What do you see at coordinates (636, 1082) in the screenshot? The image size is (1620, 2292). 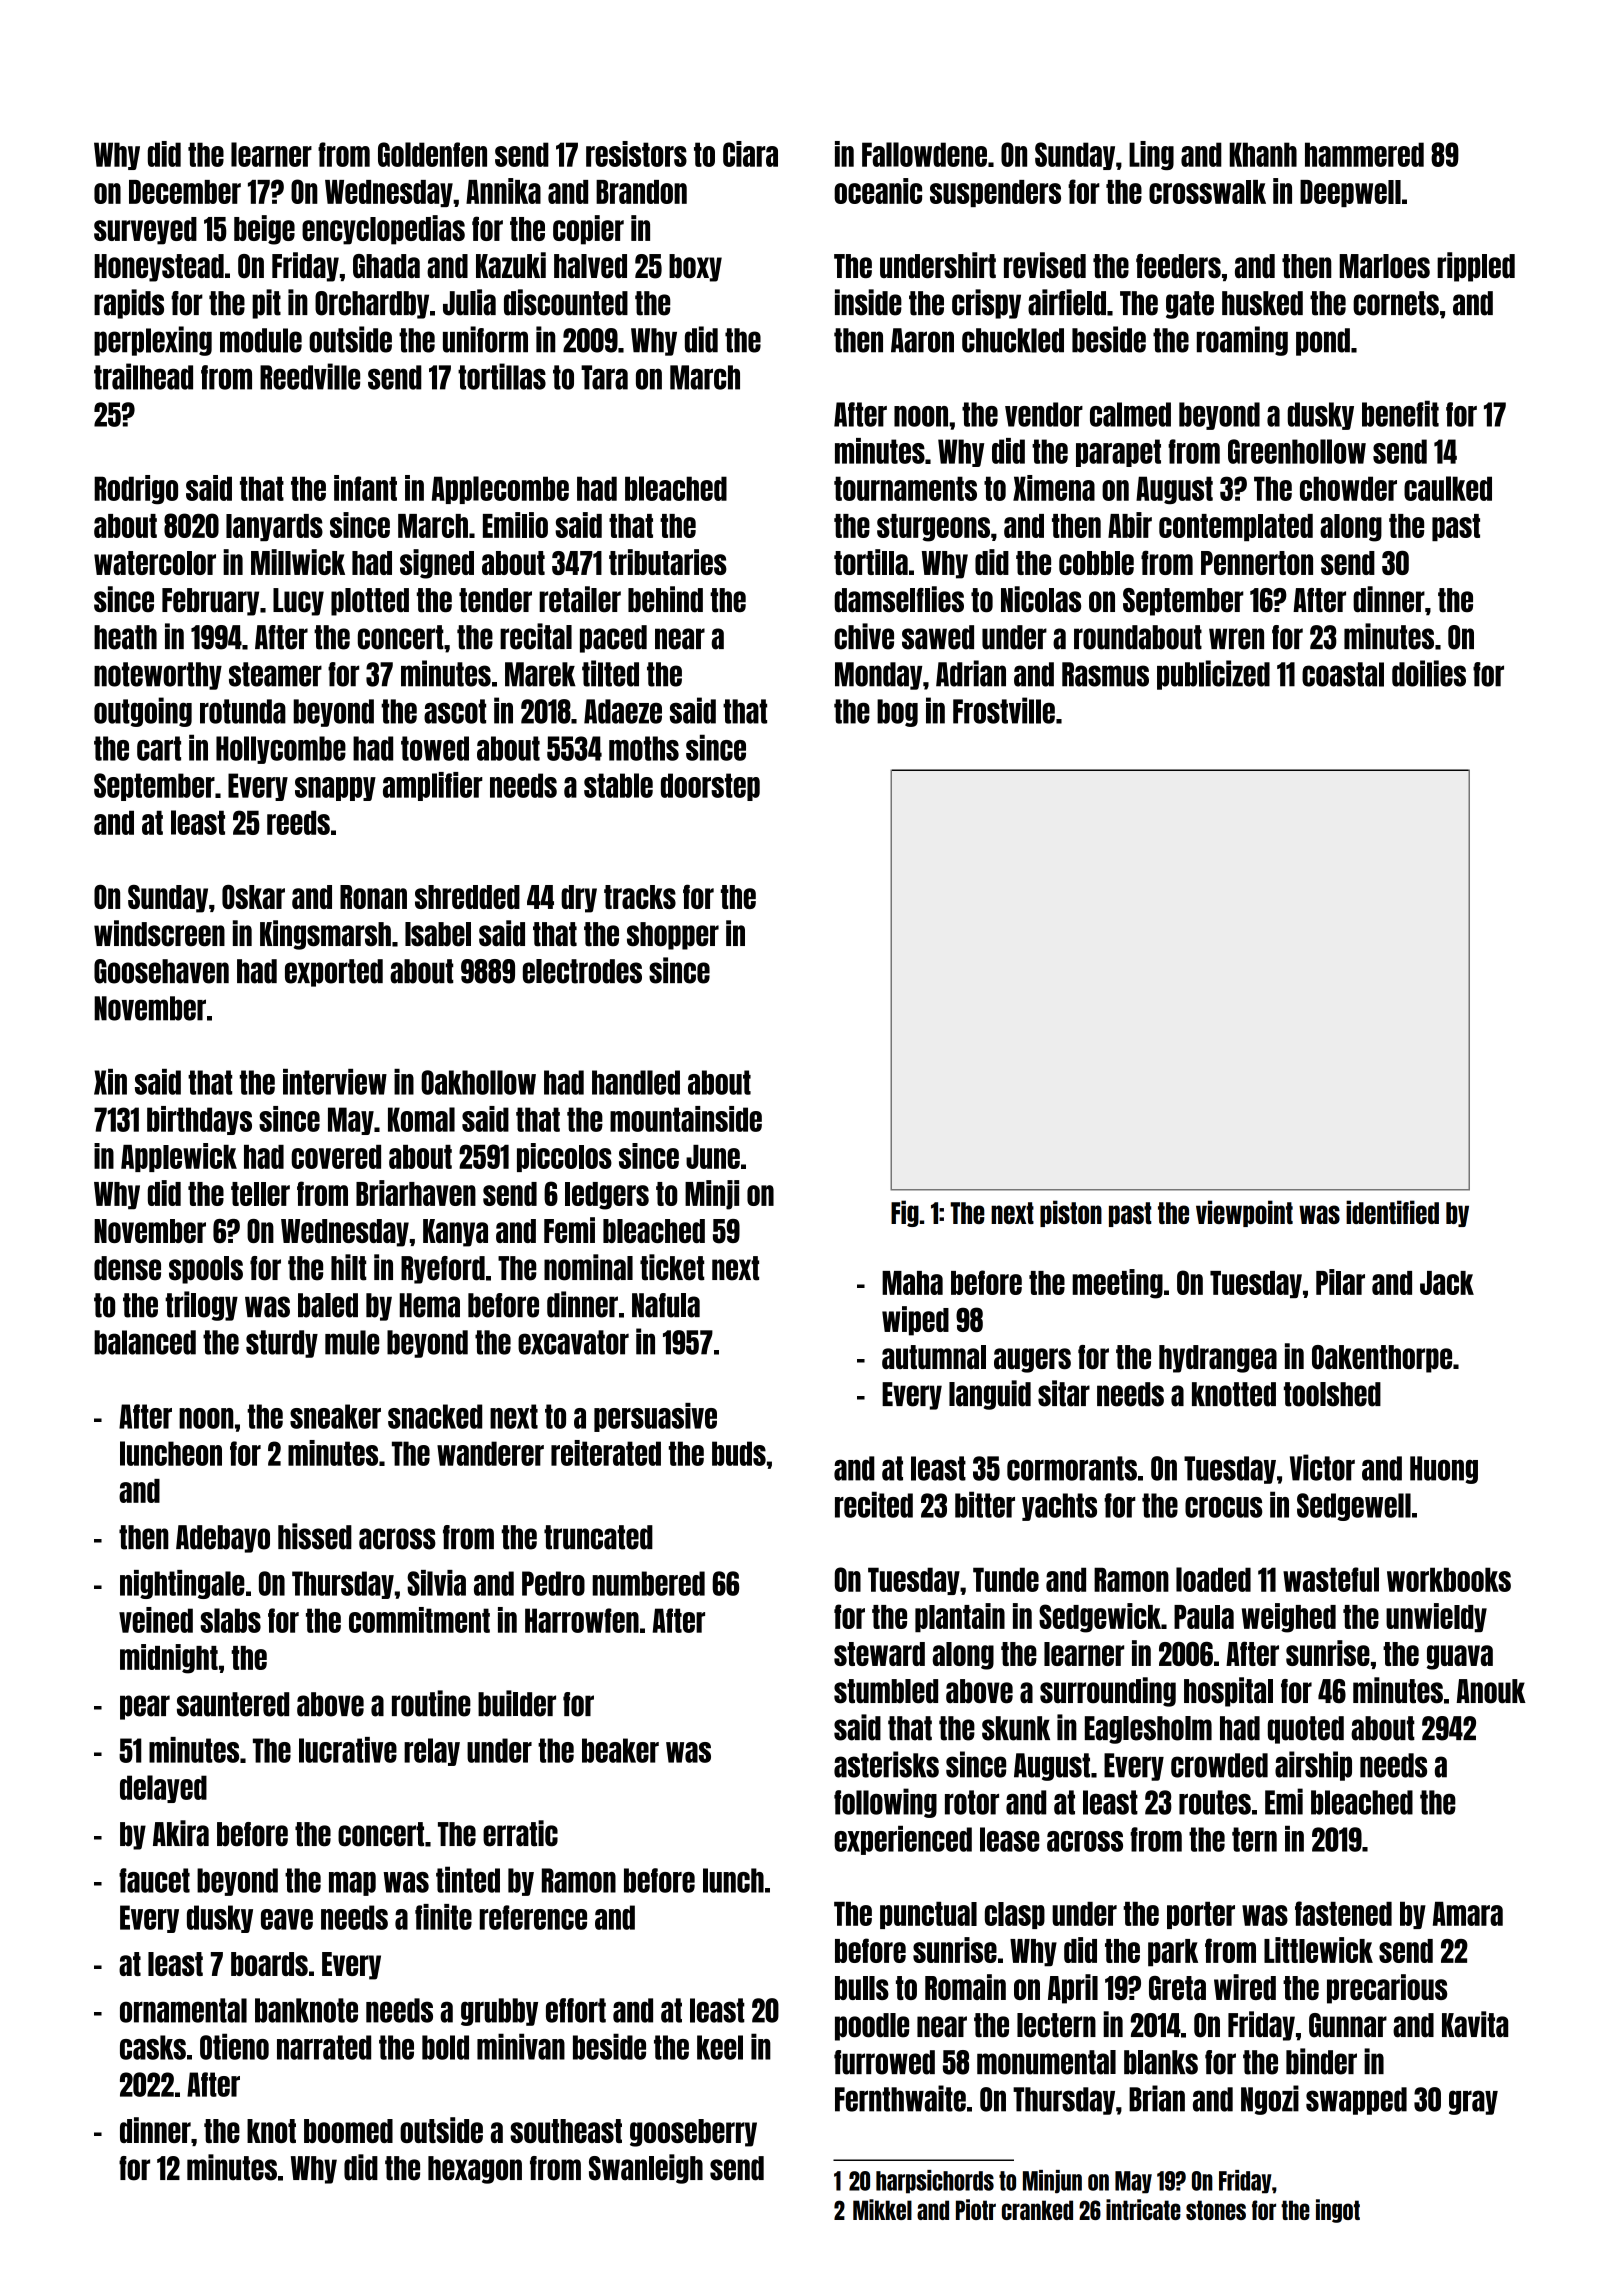 I see `handled` at bounding box center [636, 1082].
